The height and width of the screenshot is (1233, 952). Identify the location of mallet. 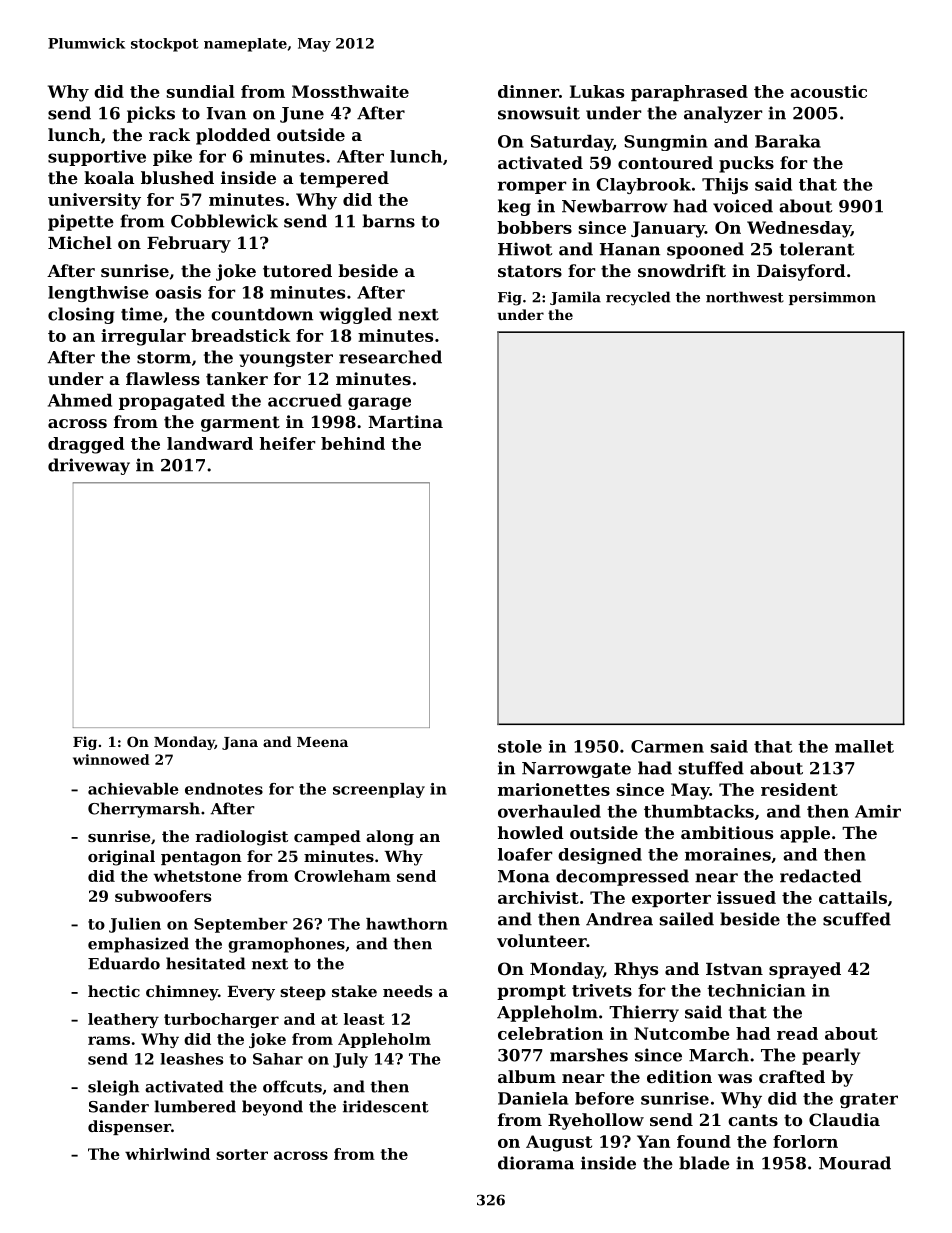
(864, 746).
